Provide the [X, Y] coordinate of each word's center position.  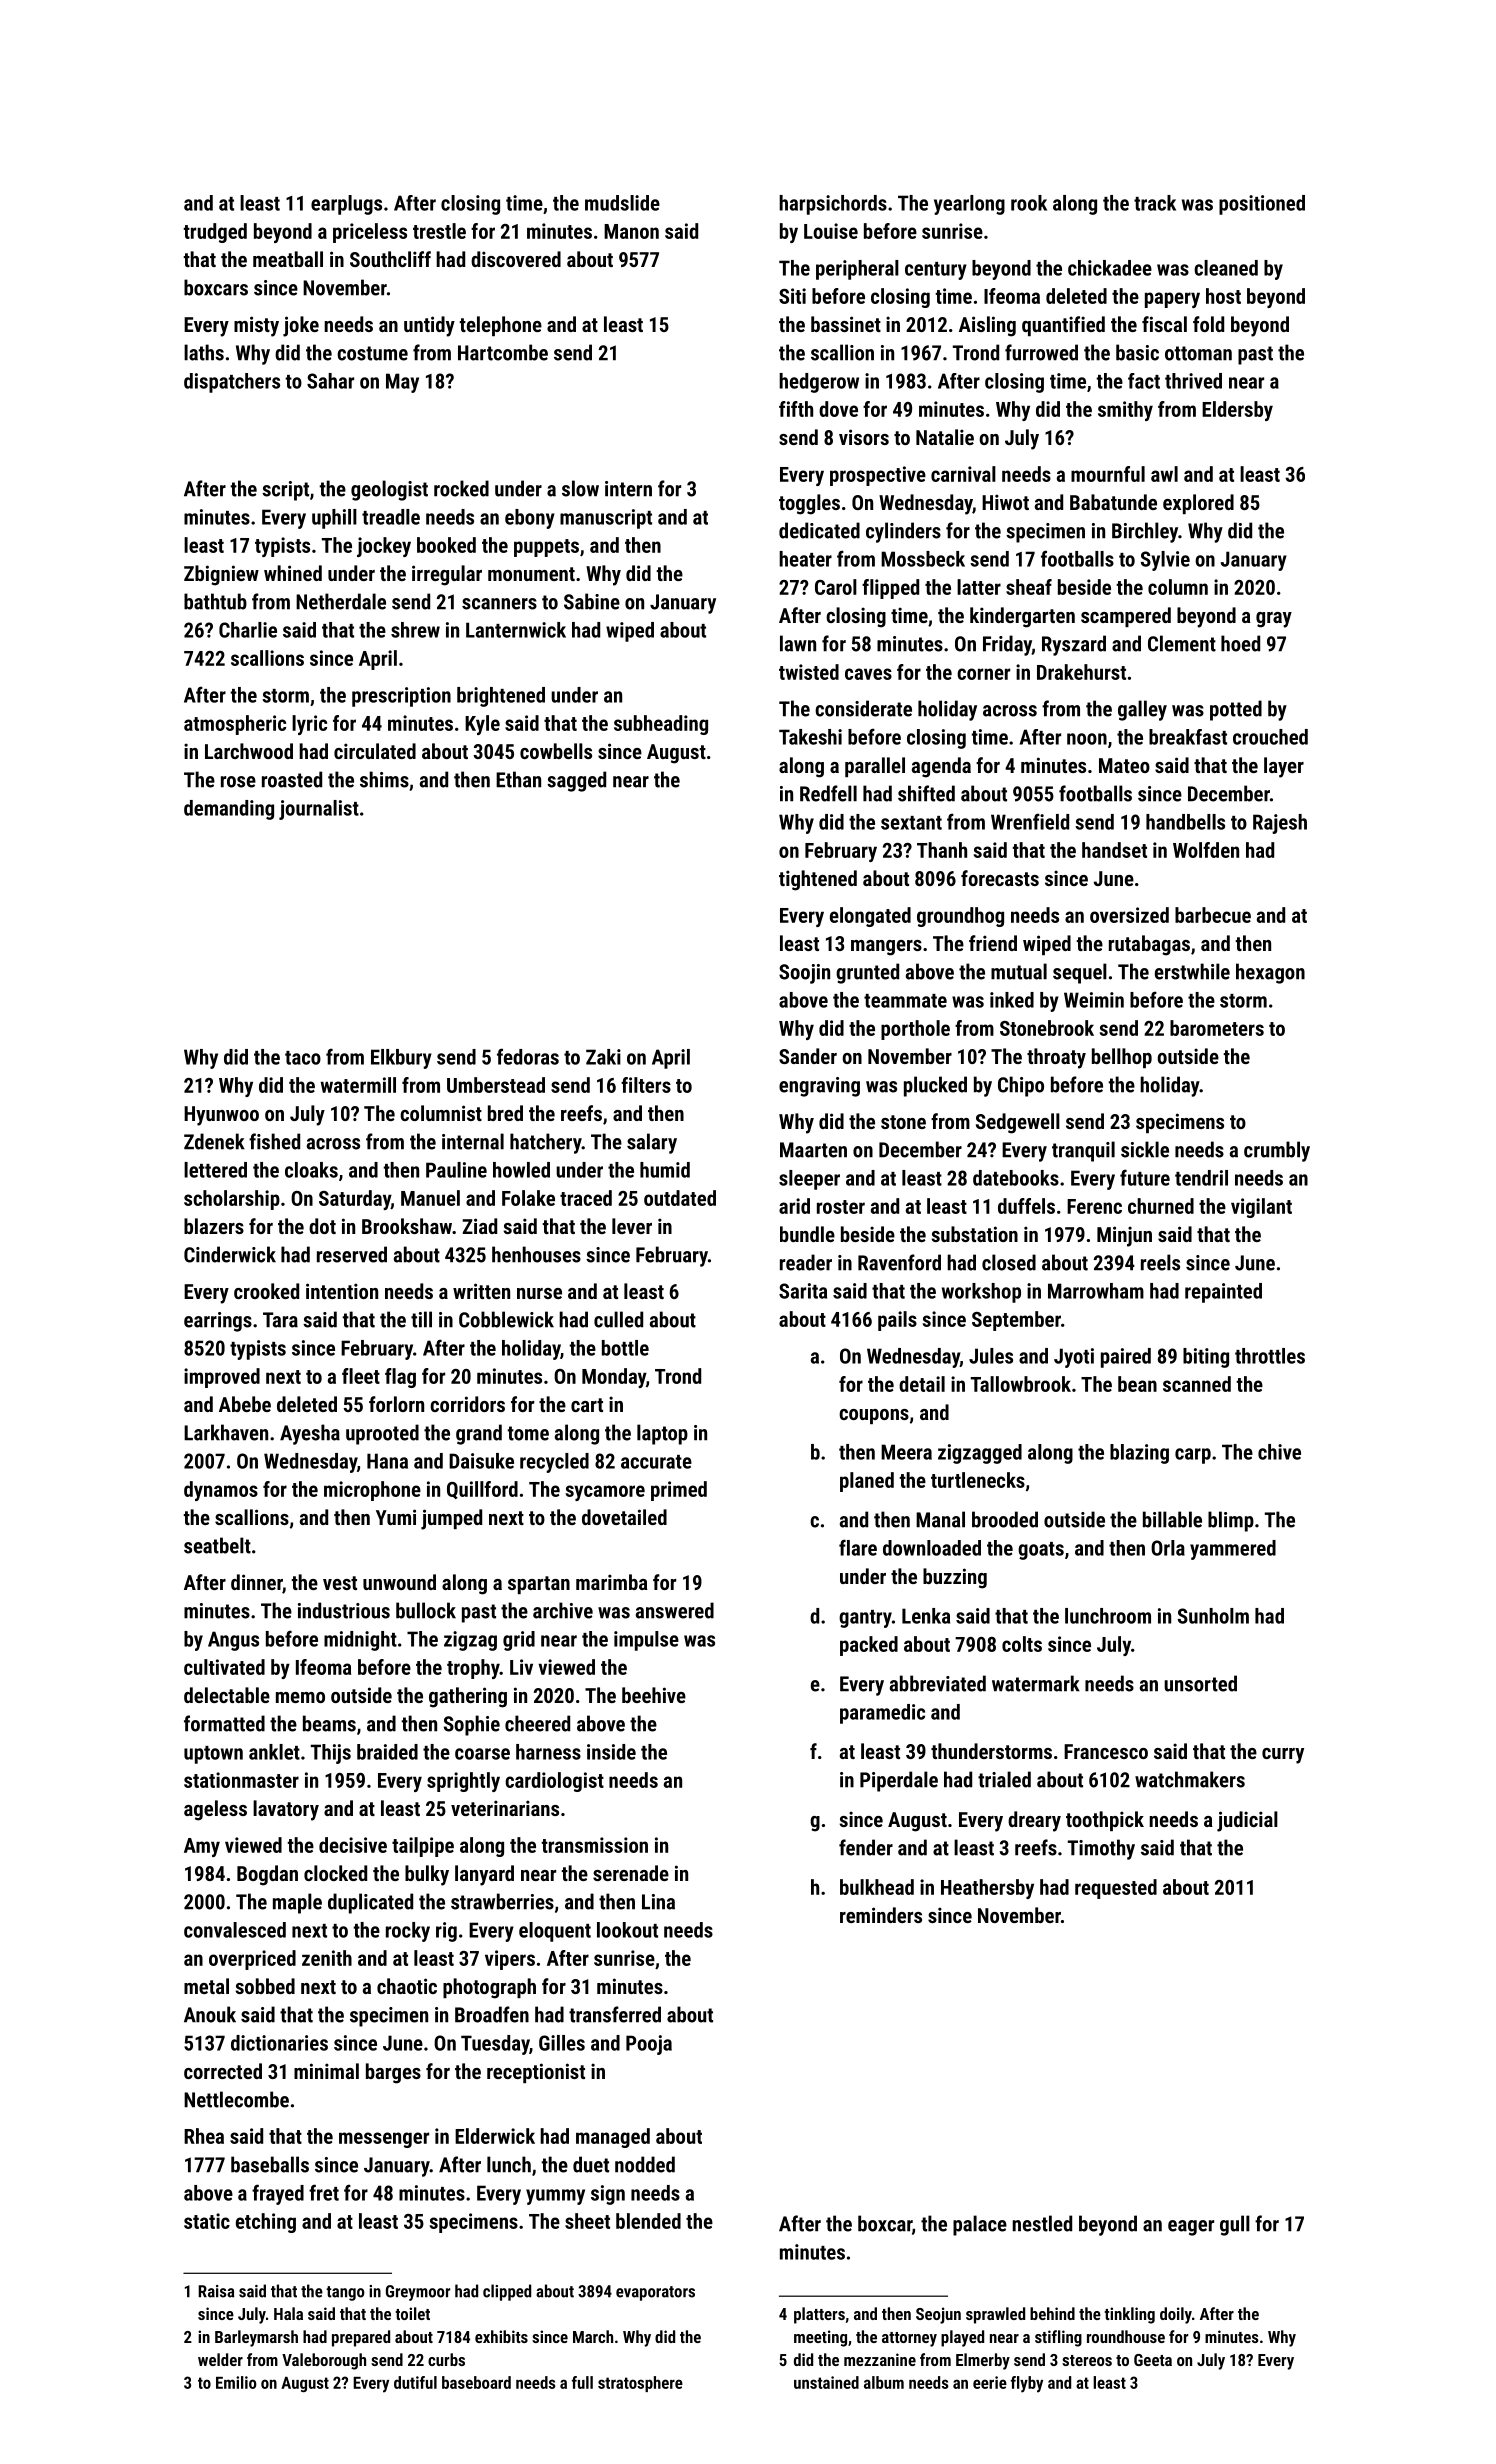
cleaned [1226, 268]
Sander [808, 1056]
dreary [1034, 1821]
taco [303, 1058]
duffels [1026, 1206]
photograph [489, 1988]
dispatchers [232, 383]
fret [324, 2192]
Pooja [649, 2045]
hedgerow [819, 383]
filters [646, 1085]
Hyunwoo [221, 1116]
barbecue [1213, 915]
